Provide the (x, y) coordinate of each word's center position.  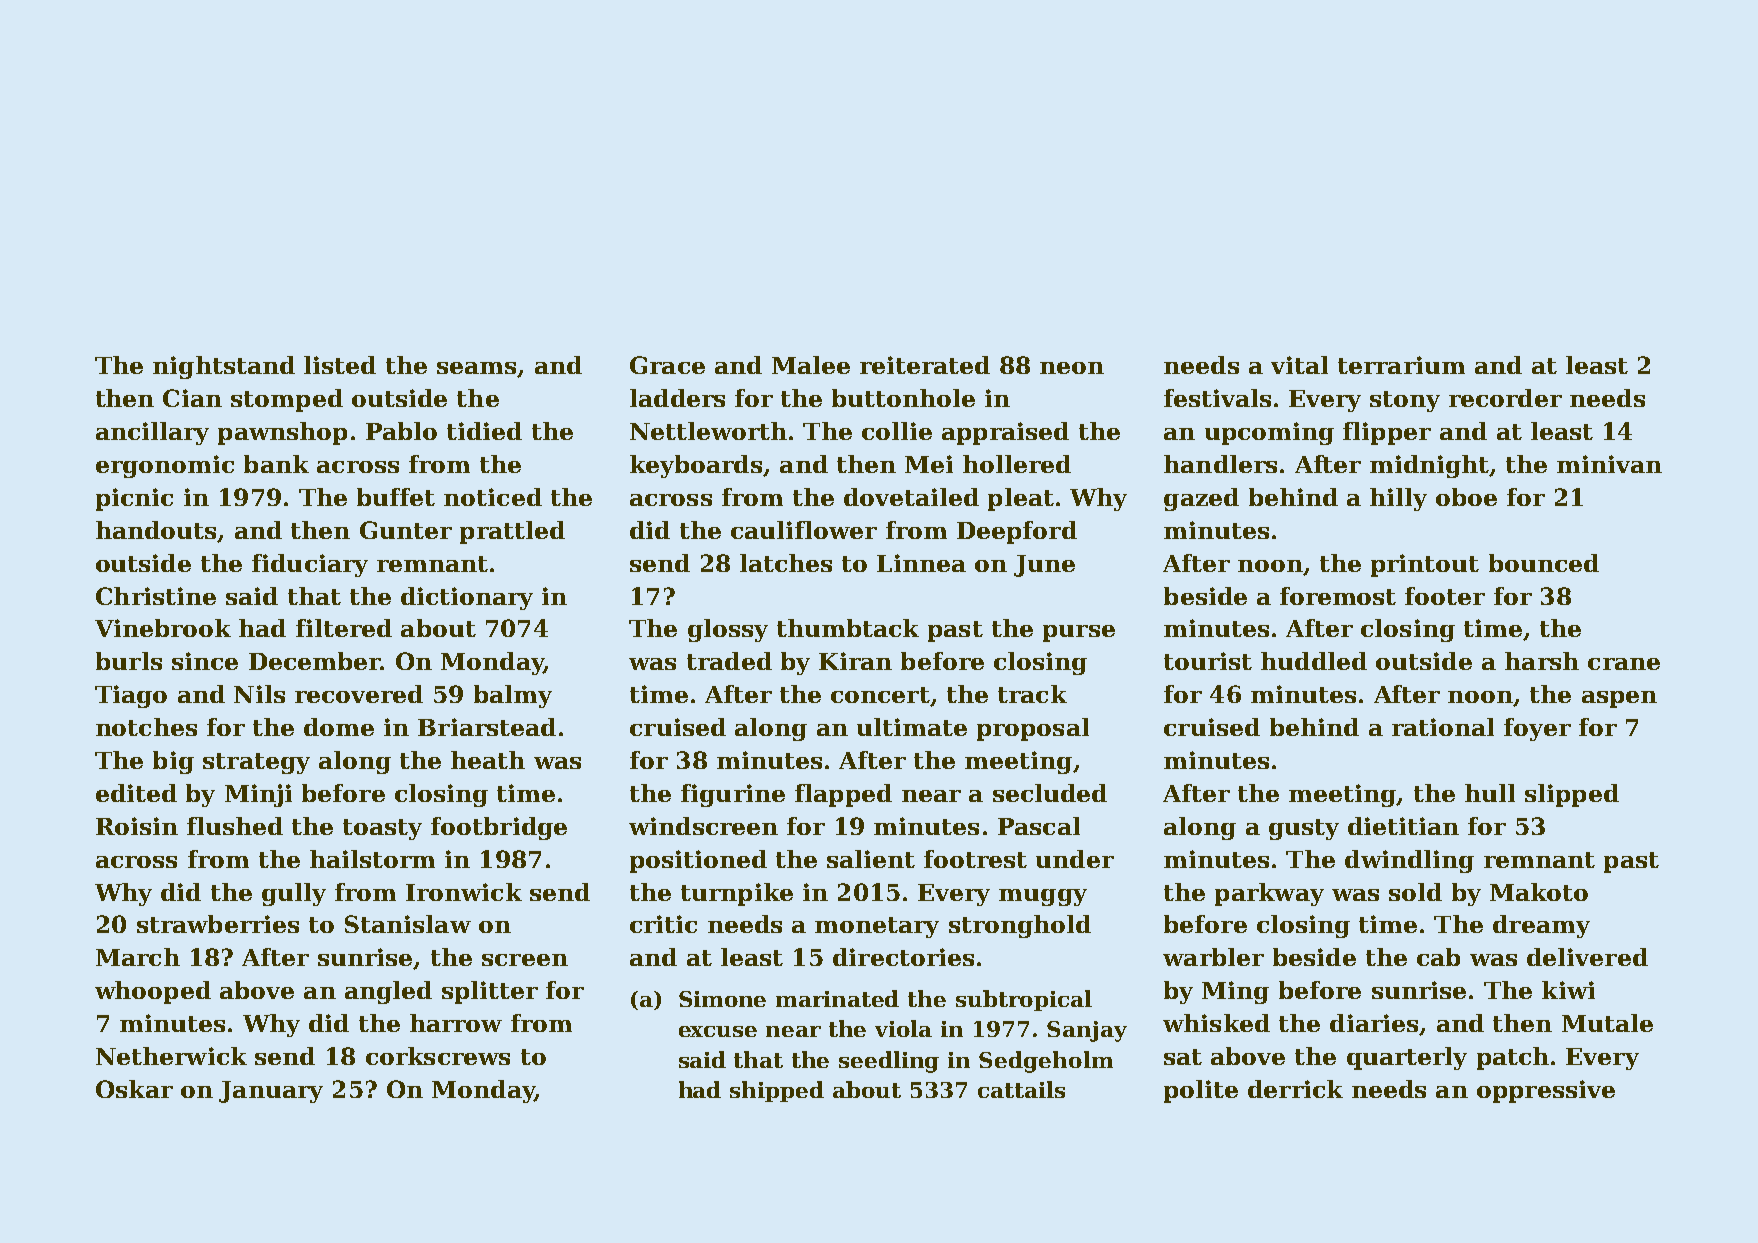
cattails (1021, 1089)
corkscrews (438, 1056)
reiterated (925, 365)
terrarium (1401, 365)
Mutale (1607, 1023)
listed (340, 365)
